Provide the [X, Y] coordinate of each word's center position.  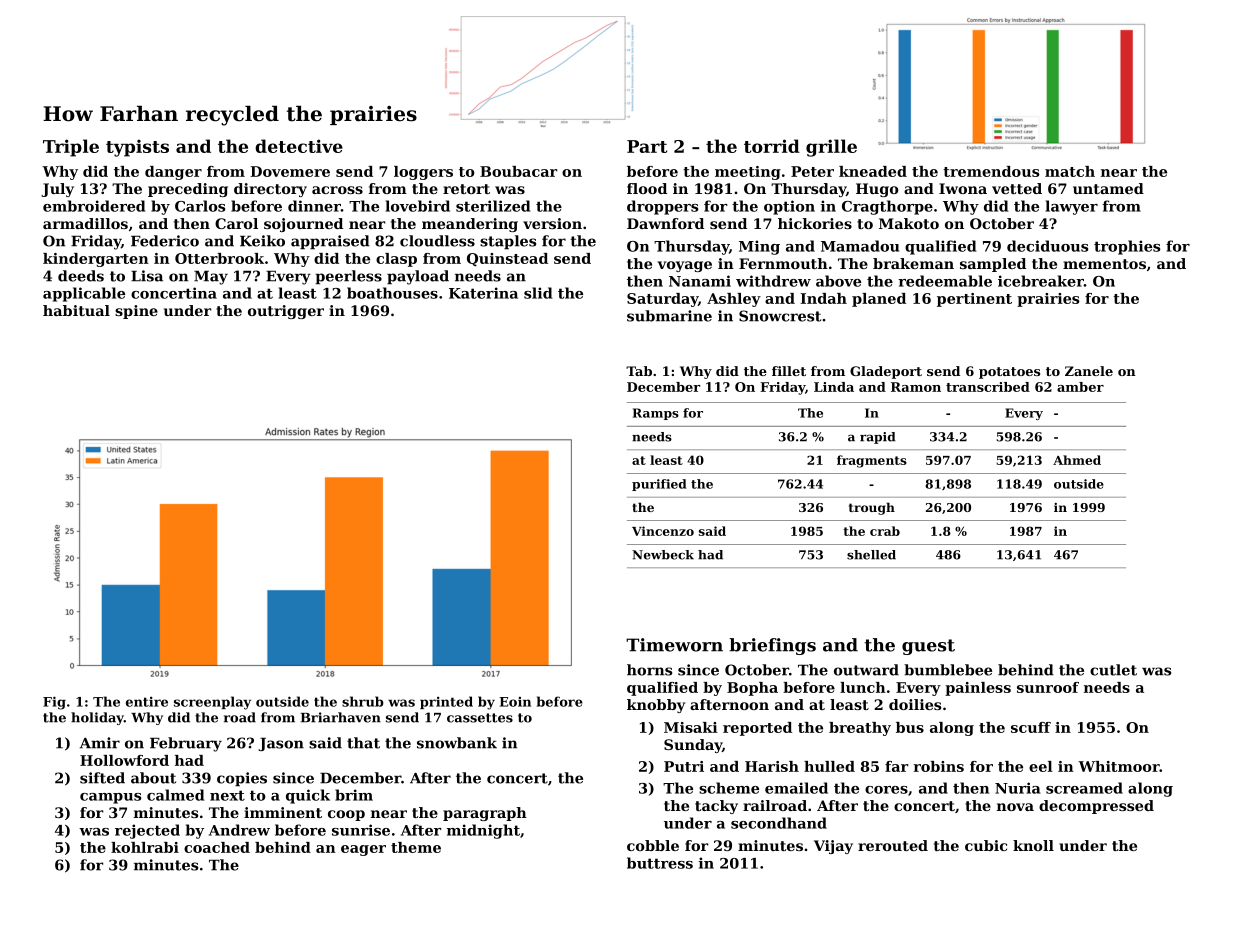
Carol [236, 223]
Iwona [963, 188]
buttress [660, 863]
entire [147, 701]
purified [659, 485]
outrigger [286, 312]
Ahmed [1077, 460]
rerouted [893, 845]
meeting [748, 173]
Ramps [656, 414]
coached [217, 847]
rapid [877, 438]
